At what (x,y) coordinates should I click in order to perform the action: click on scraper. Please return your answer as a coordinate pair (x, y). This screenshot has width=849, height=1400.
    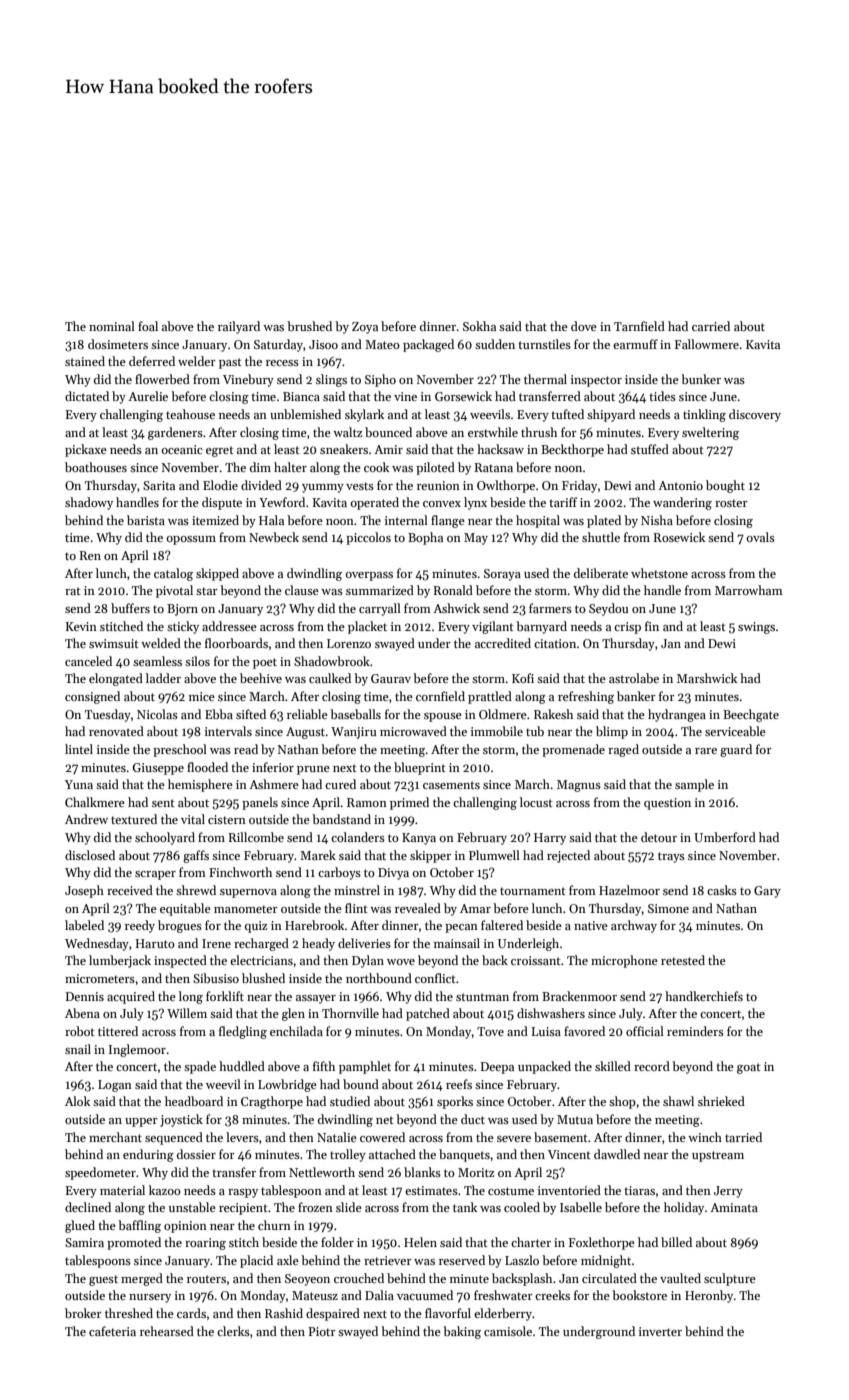
    Looking at the image, I should click on (155, 875).
